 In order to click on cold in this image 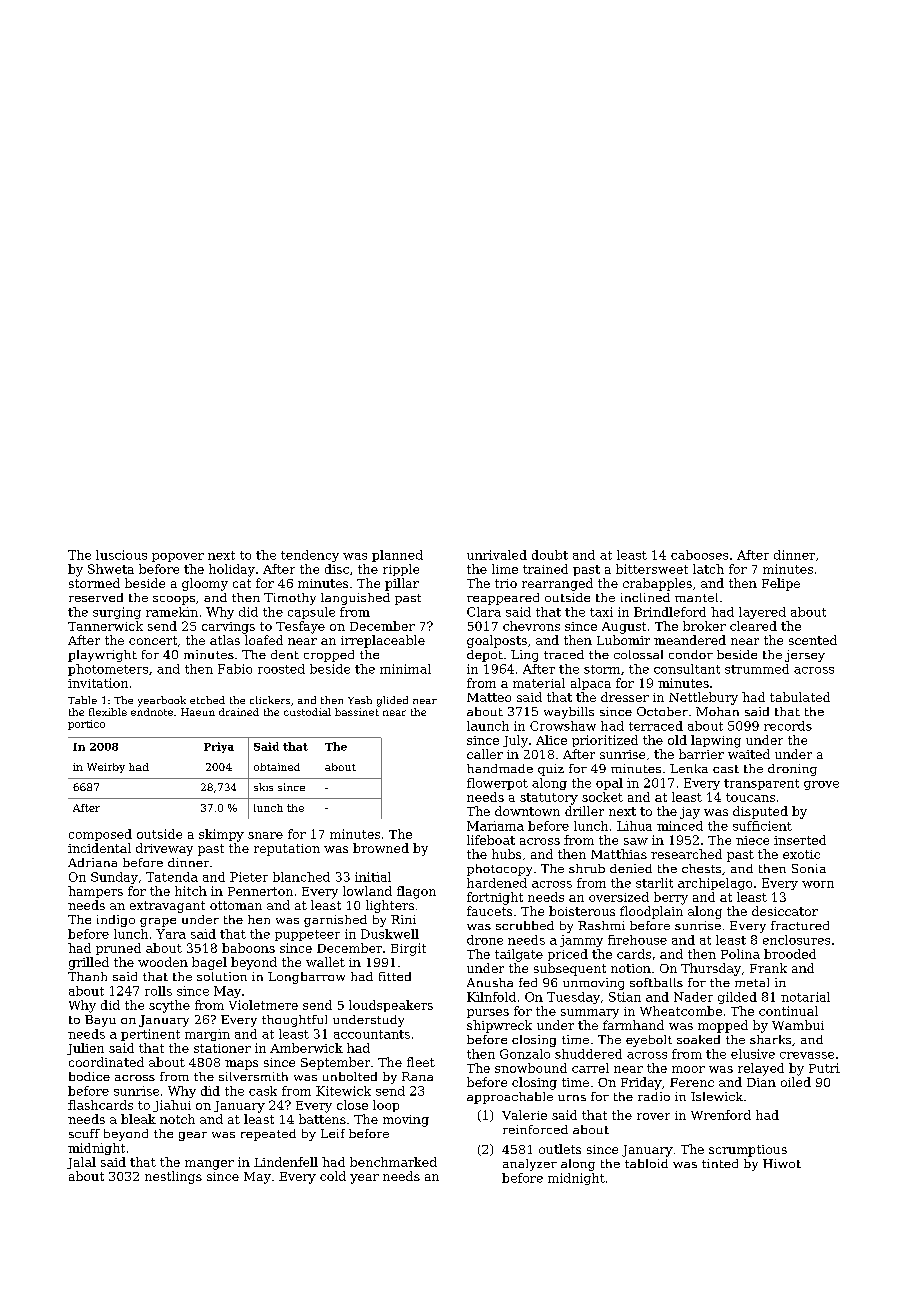, I will do `click(333, 1176)`.
